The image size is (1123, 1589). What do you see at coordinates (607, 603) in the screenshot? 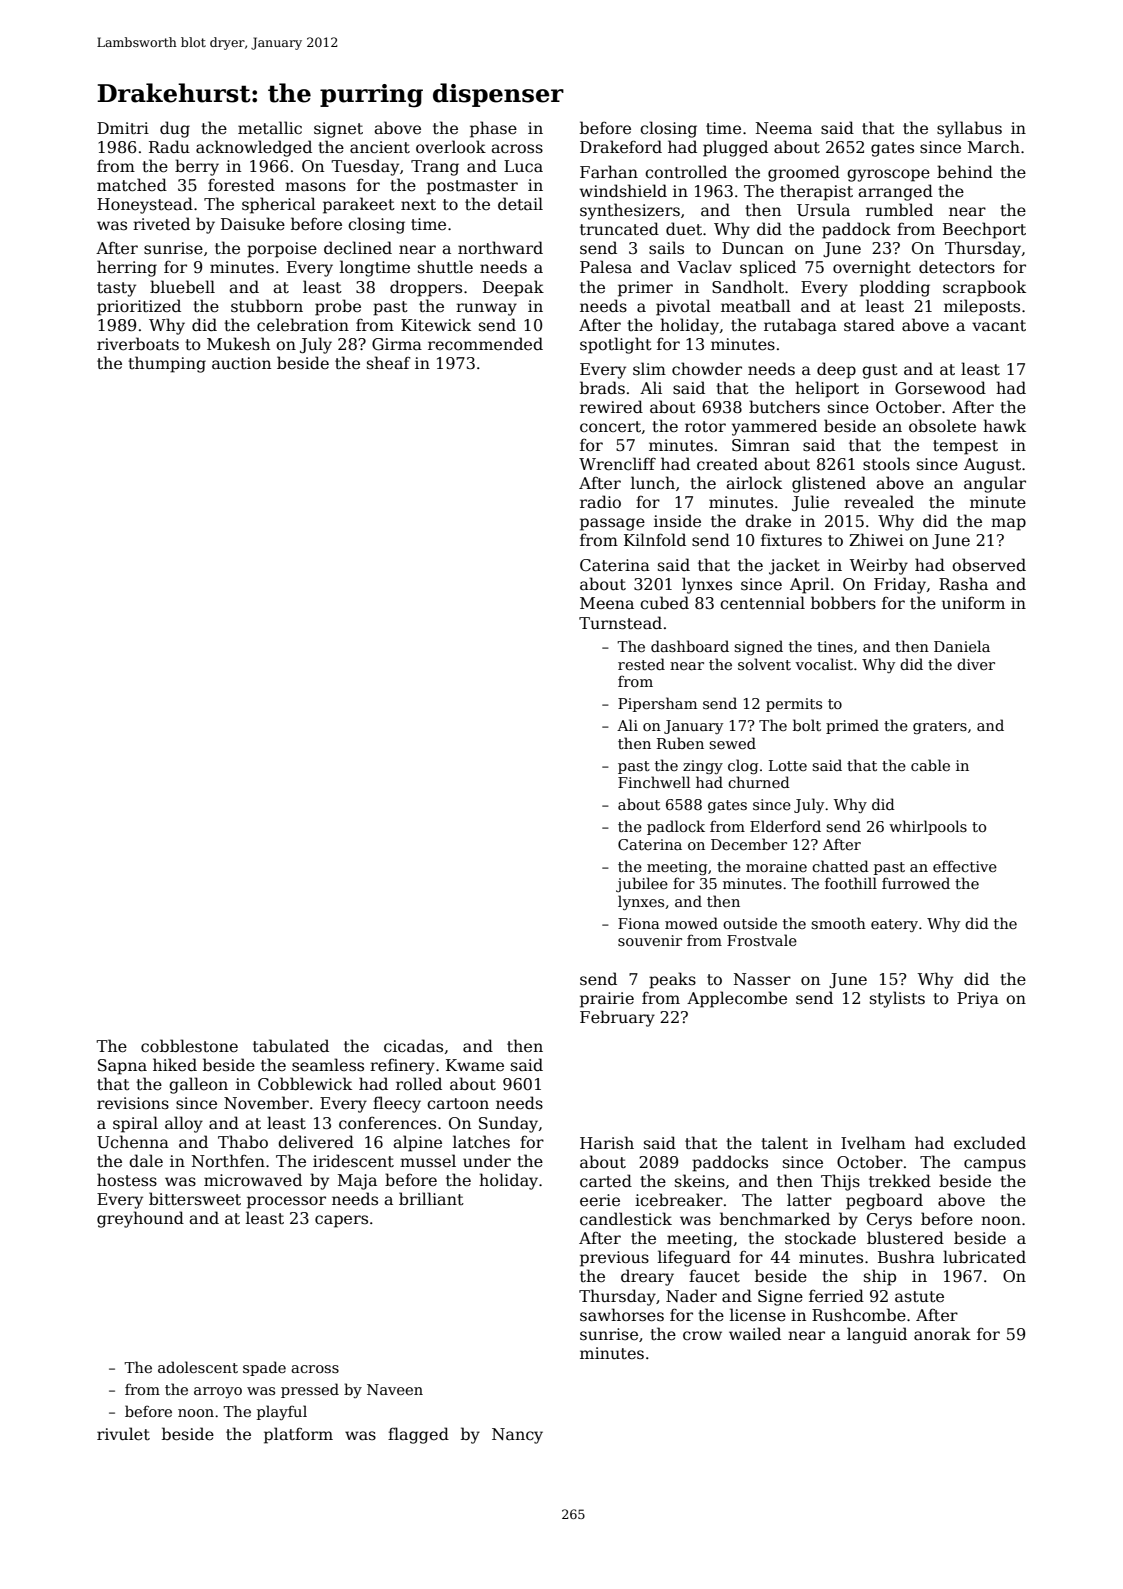
I see `Meena` at bounding box center [607, 603].
